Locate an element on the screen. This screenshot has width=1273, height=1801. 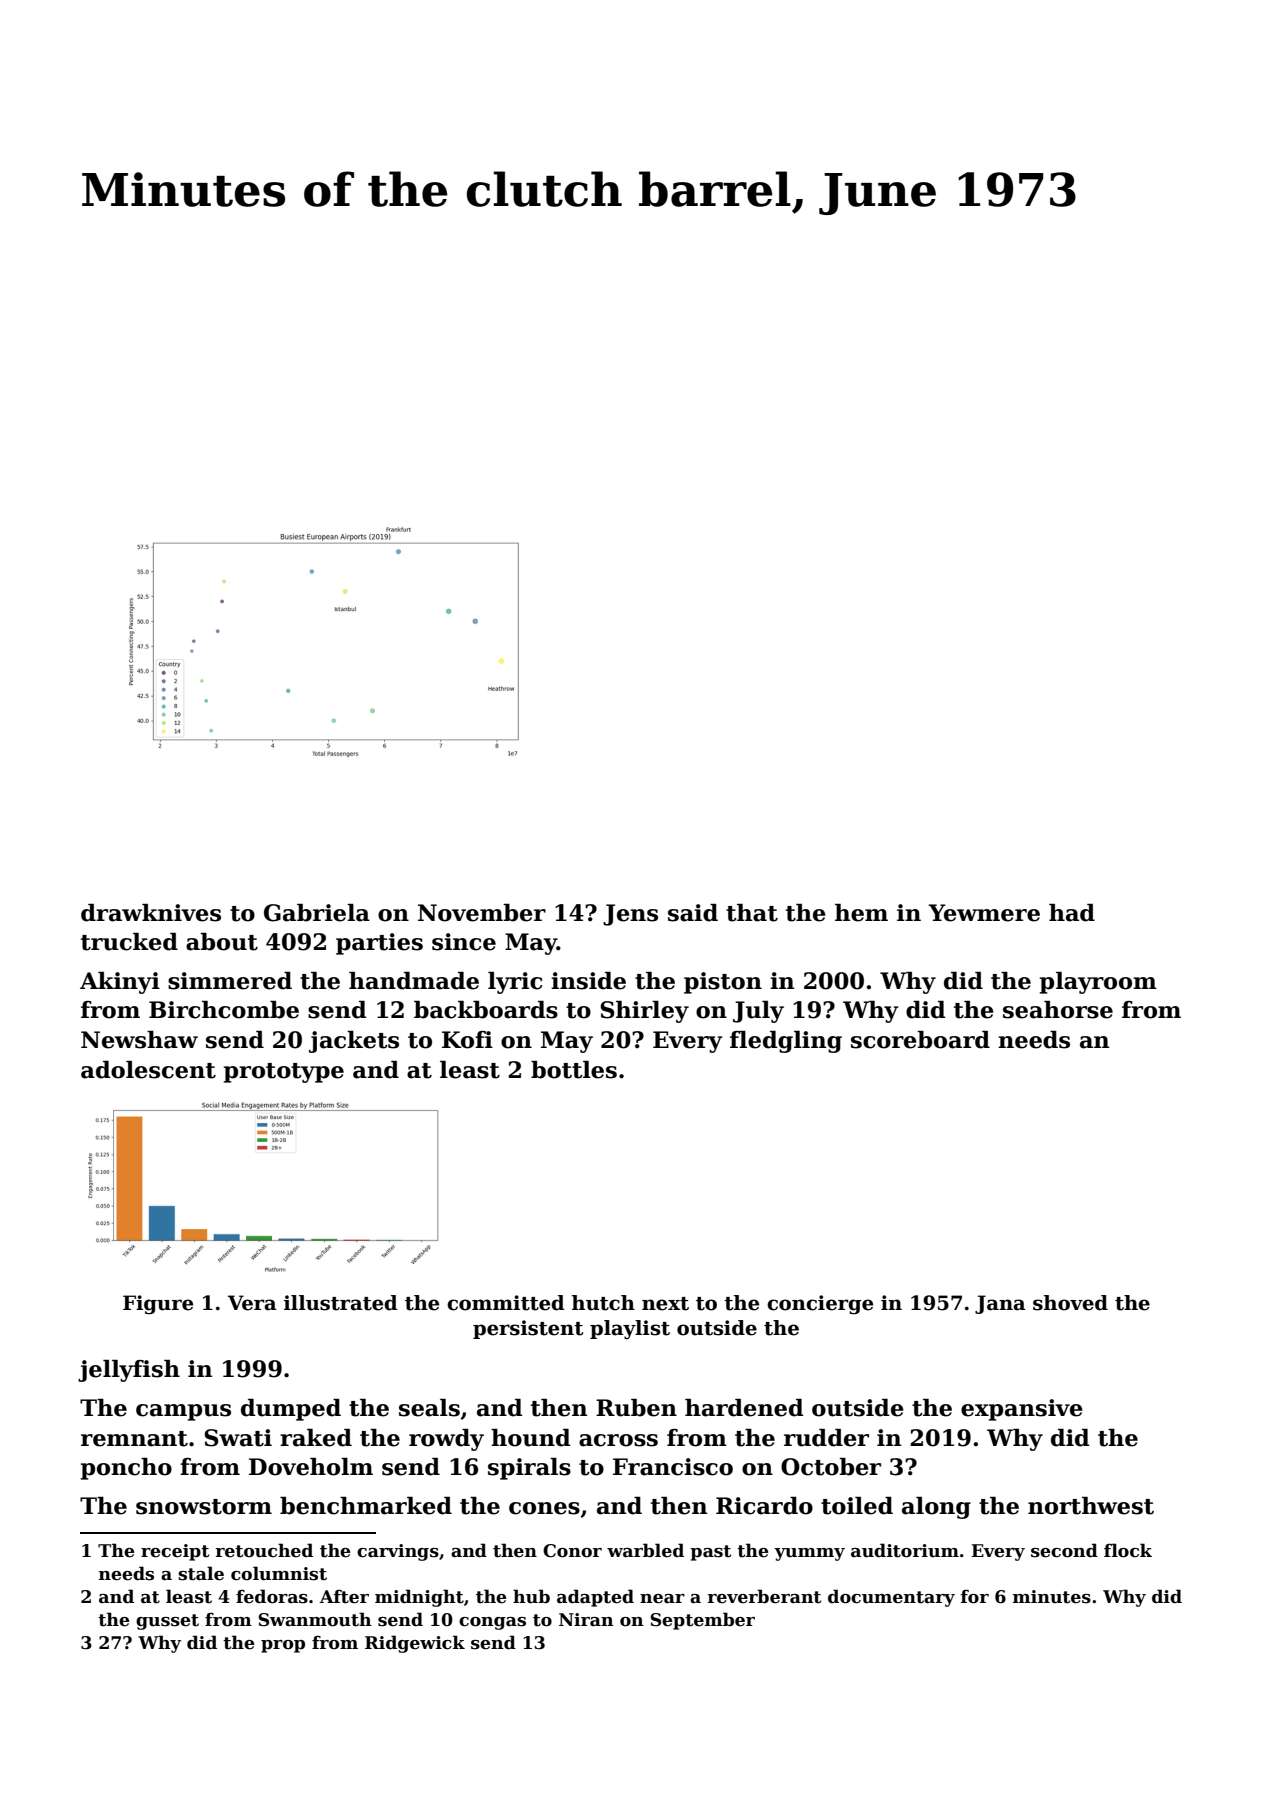
had is located at coordinates (1072, 913).
